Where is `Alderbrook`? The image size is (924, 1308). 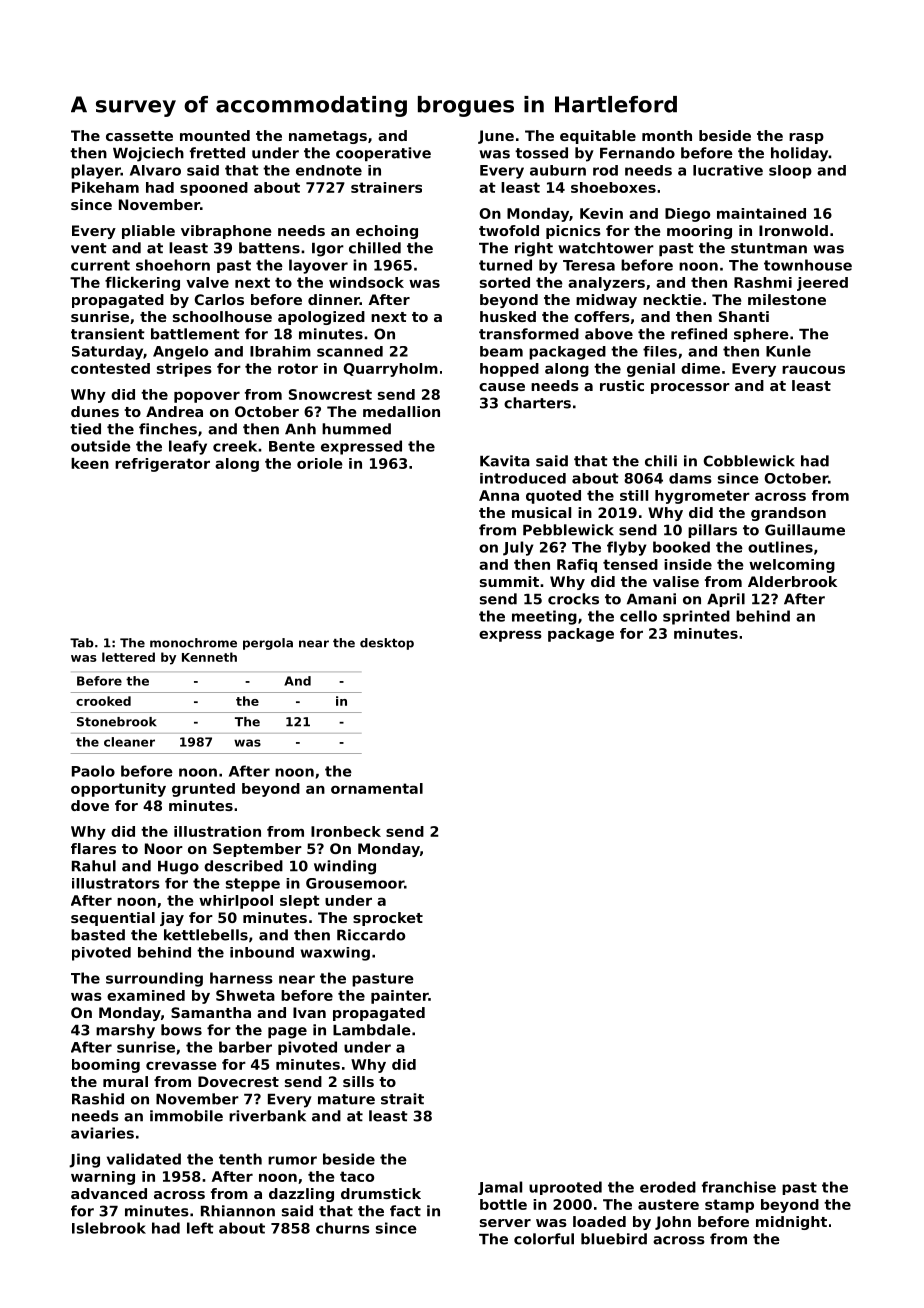 Alderbrook is located at coordinates (792, 581).
